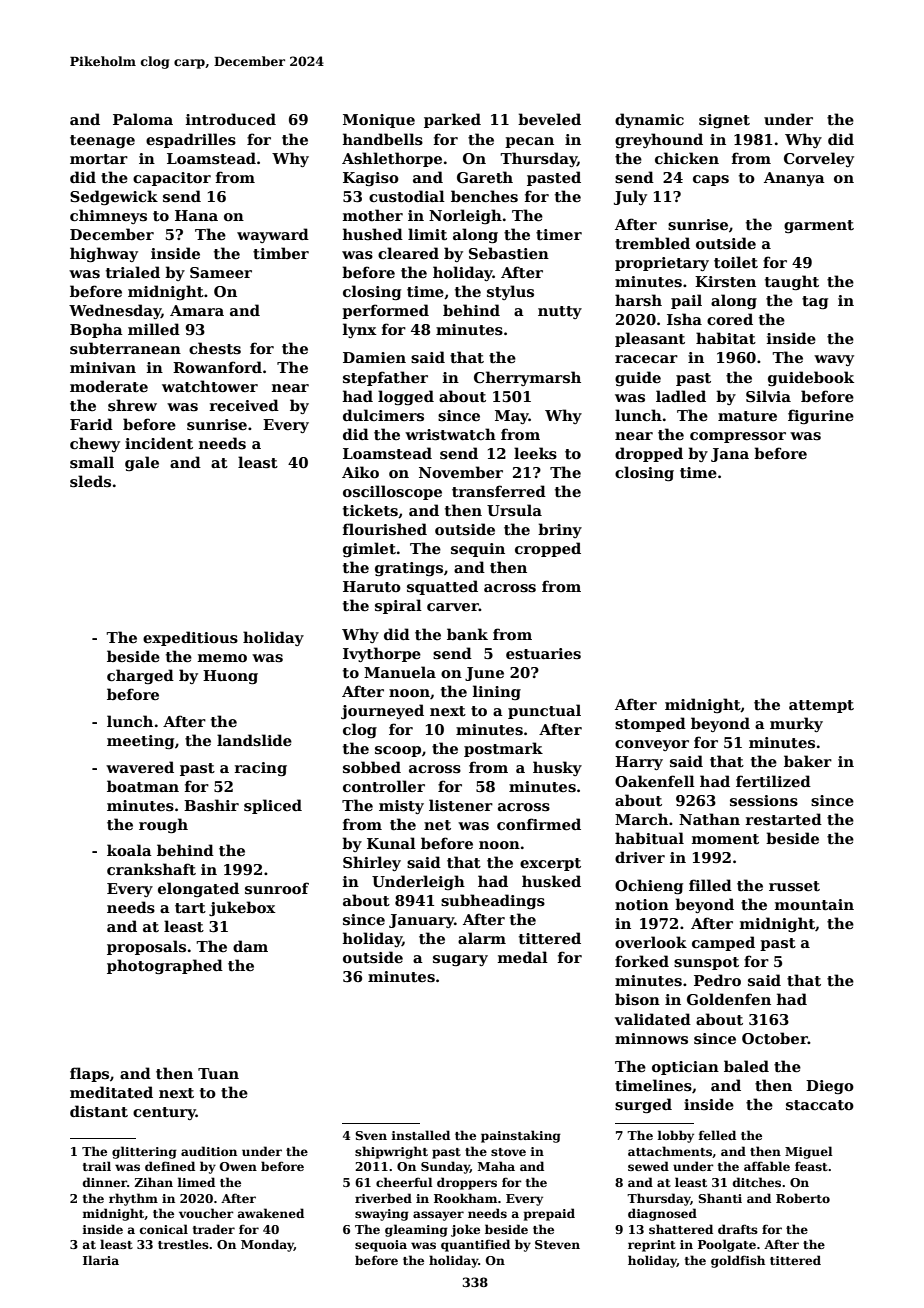 The image size is (924, 1308). What do you see at coordinates (478, 550) in the screenshot?
I see `sequin` at bounding box center [478, 550].
